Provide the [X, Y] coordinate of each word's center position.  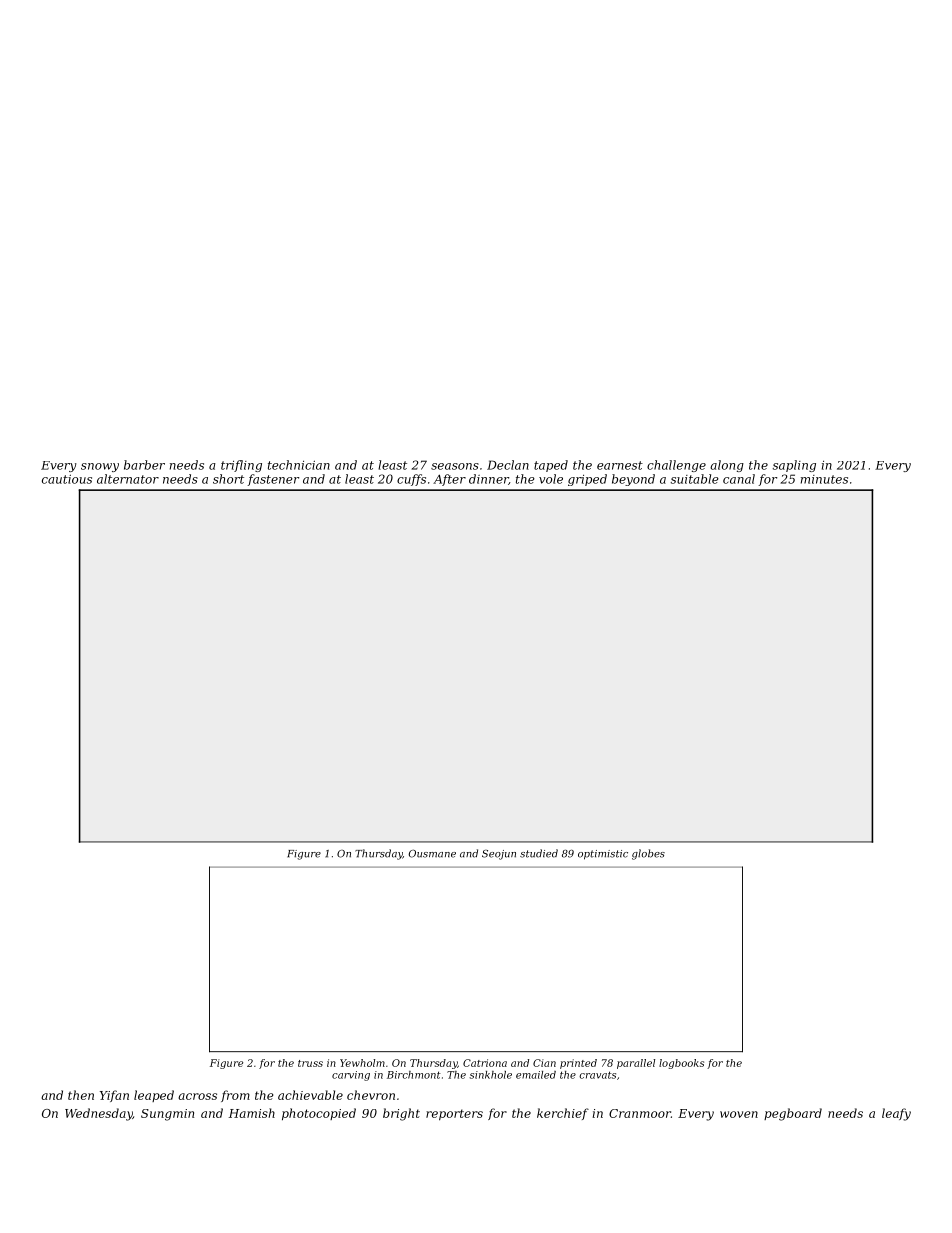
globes [648, 854]
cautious [67, 479]
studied [539, 853]
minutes [824, 479]
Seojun [499, 855]
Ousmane [432, 854]
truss [310, 1063]
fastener [273, 480]
